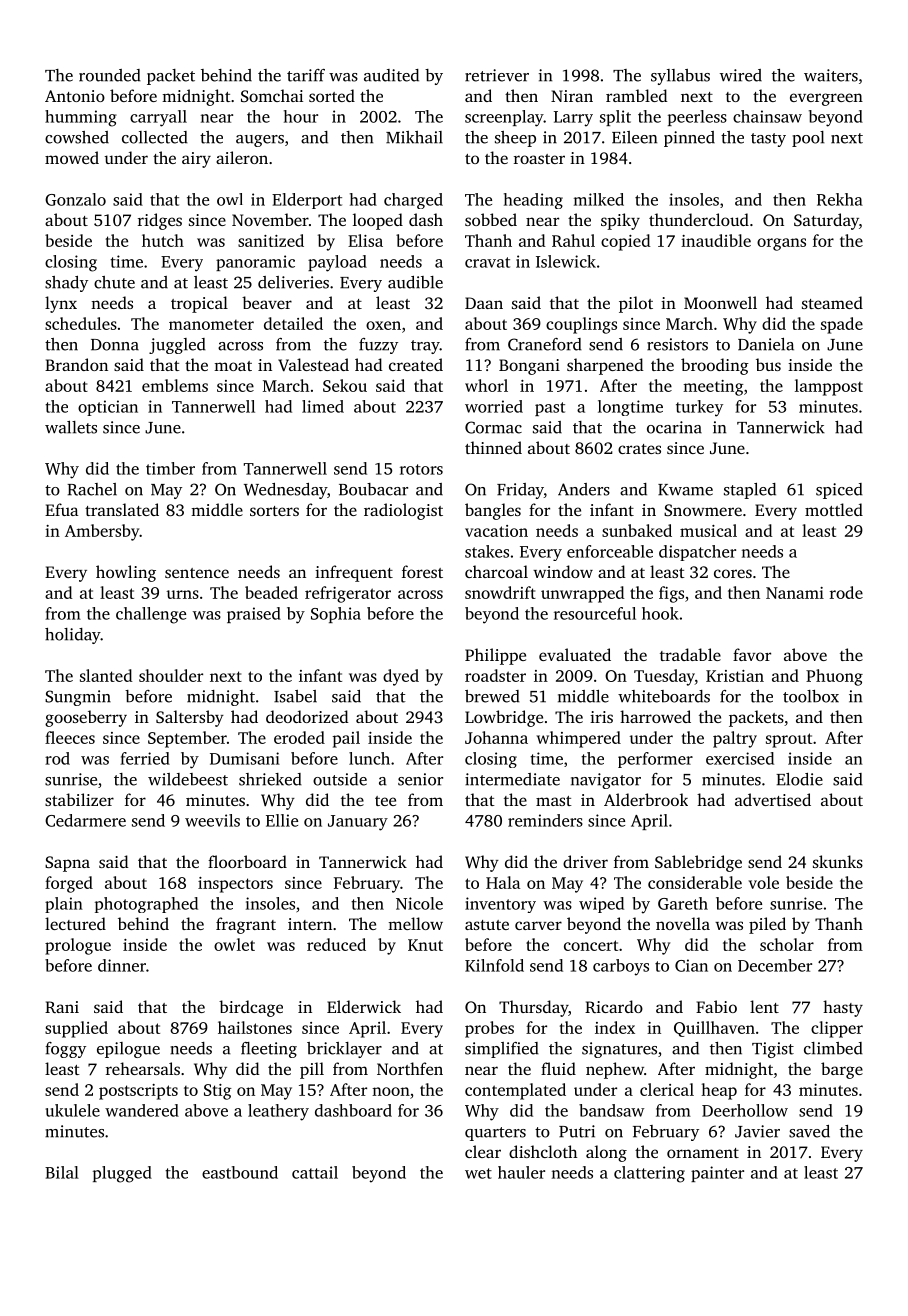 The width and height of the screenshot is (908, 1316). What do you see at coordinates (383, 325) in the screenshot?
I see `oxen` at bounding box center [383, 325].
